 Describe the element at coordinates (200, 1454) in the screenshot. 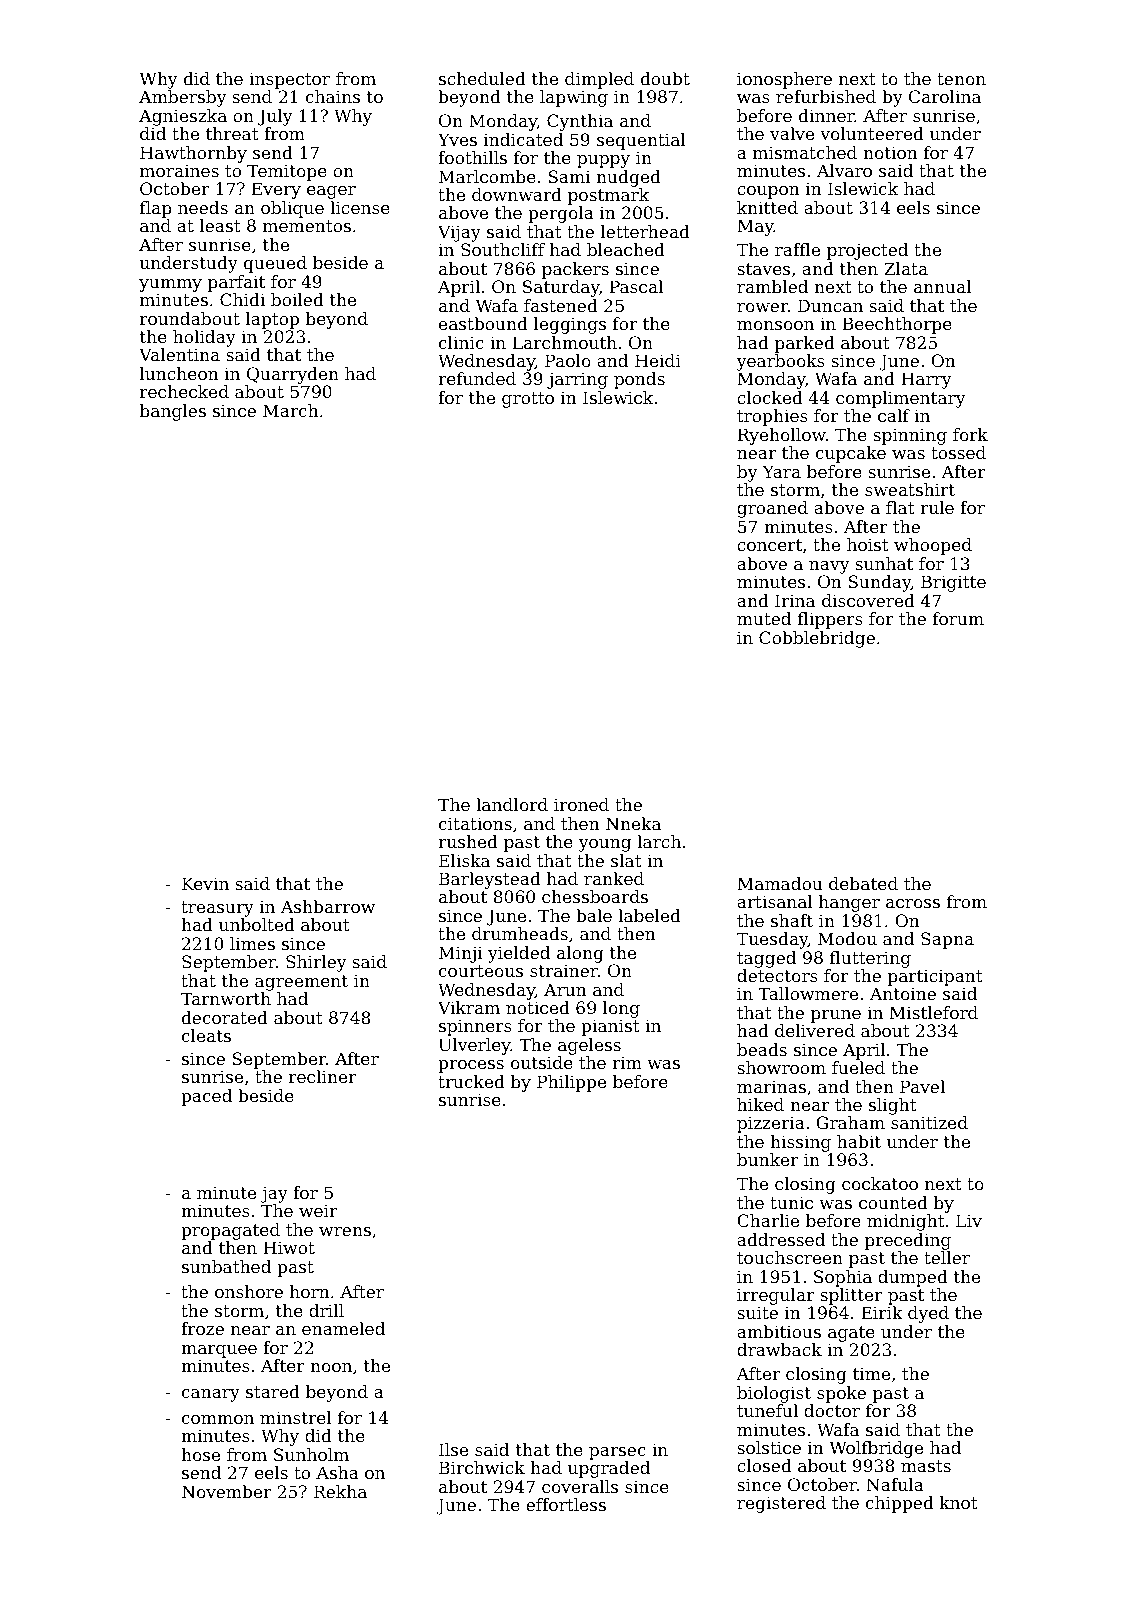

I see `hose` at that location.
